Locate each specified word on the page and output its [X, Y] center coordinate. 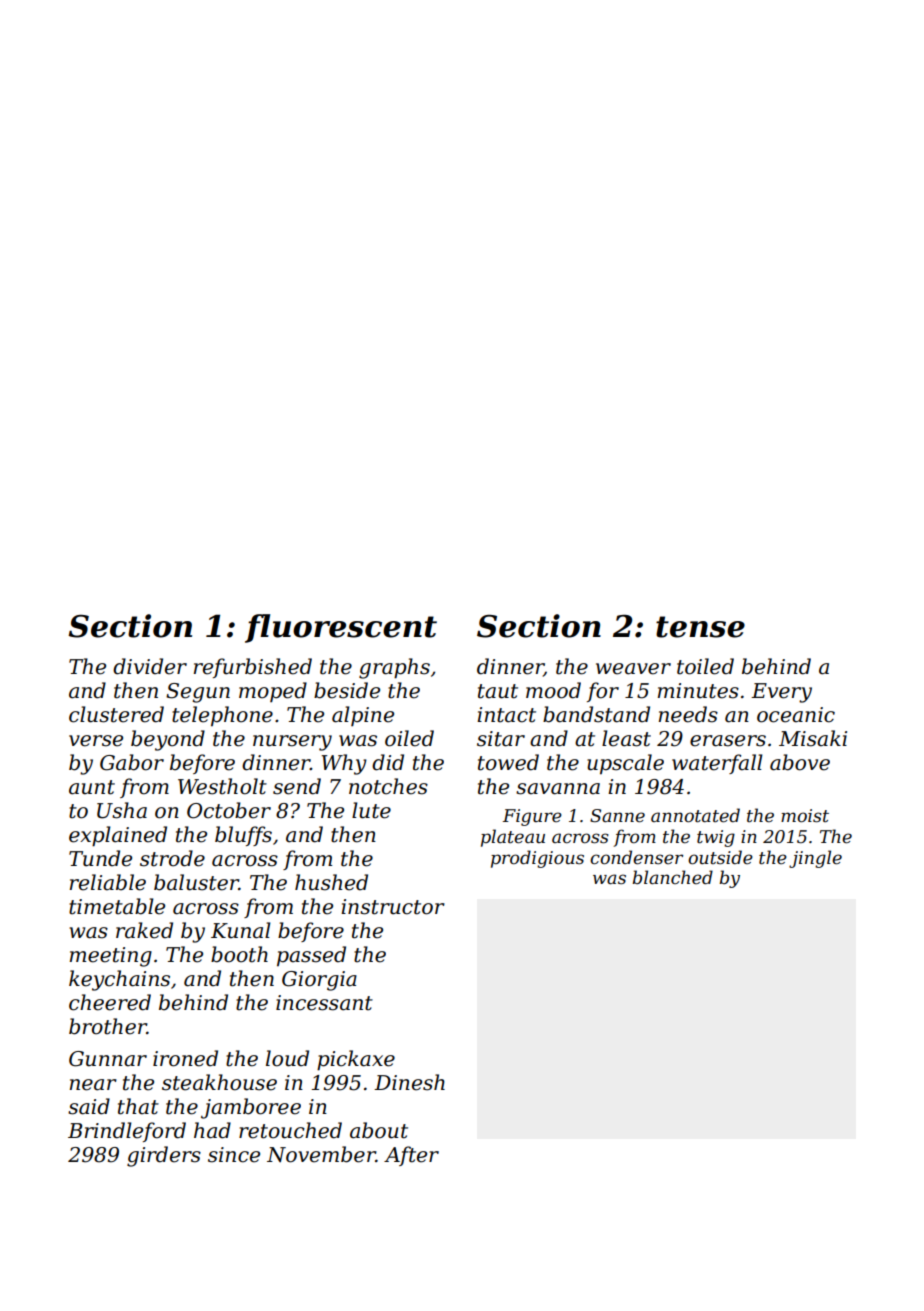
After [411, 1156]
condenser [636, 857]
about [379, 1130]
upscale [625, 764]
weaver [633, 669]
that [138, 1106]
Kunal [241, 930]
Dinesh [409, 1082]
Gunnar [108, 1059]
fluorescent [341, 628]
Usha [122, 810]
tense [700, 627]
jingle [815, 859]
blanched [673, 877]
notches [388, 786]
